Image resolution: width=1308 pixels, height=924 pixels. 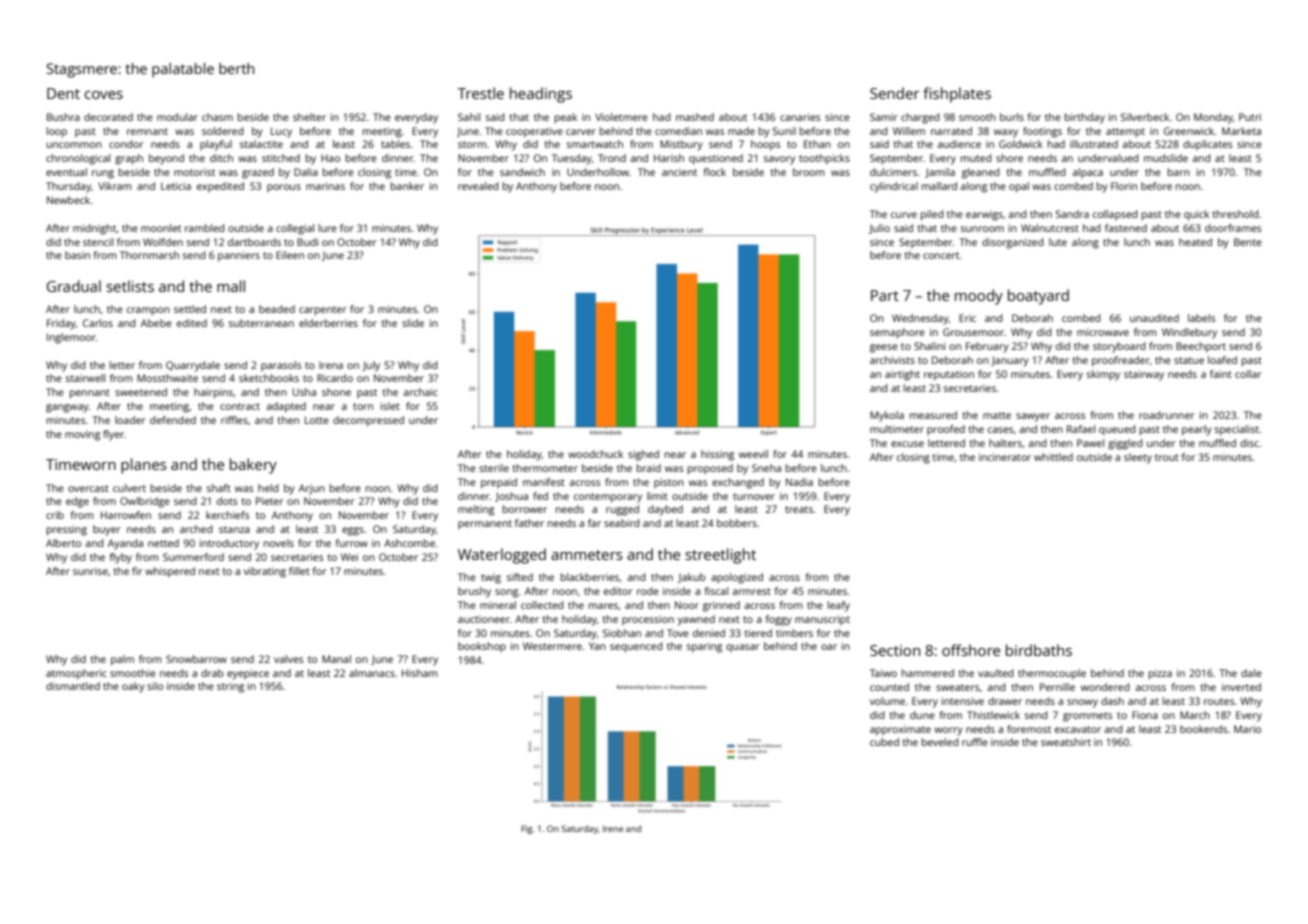 I want to click on fishplates, so click(x=957, y=95).
